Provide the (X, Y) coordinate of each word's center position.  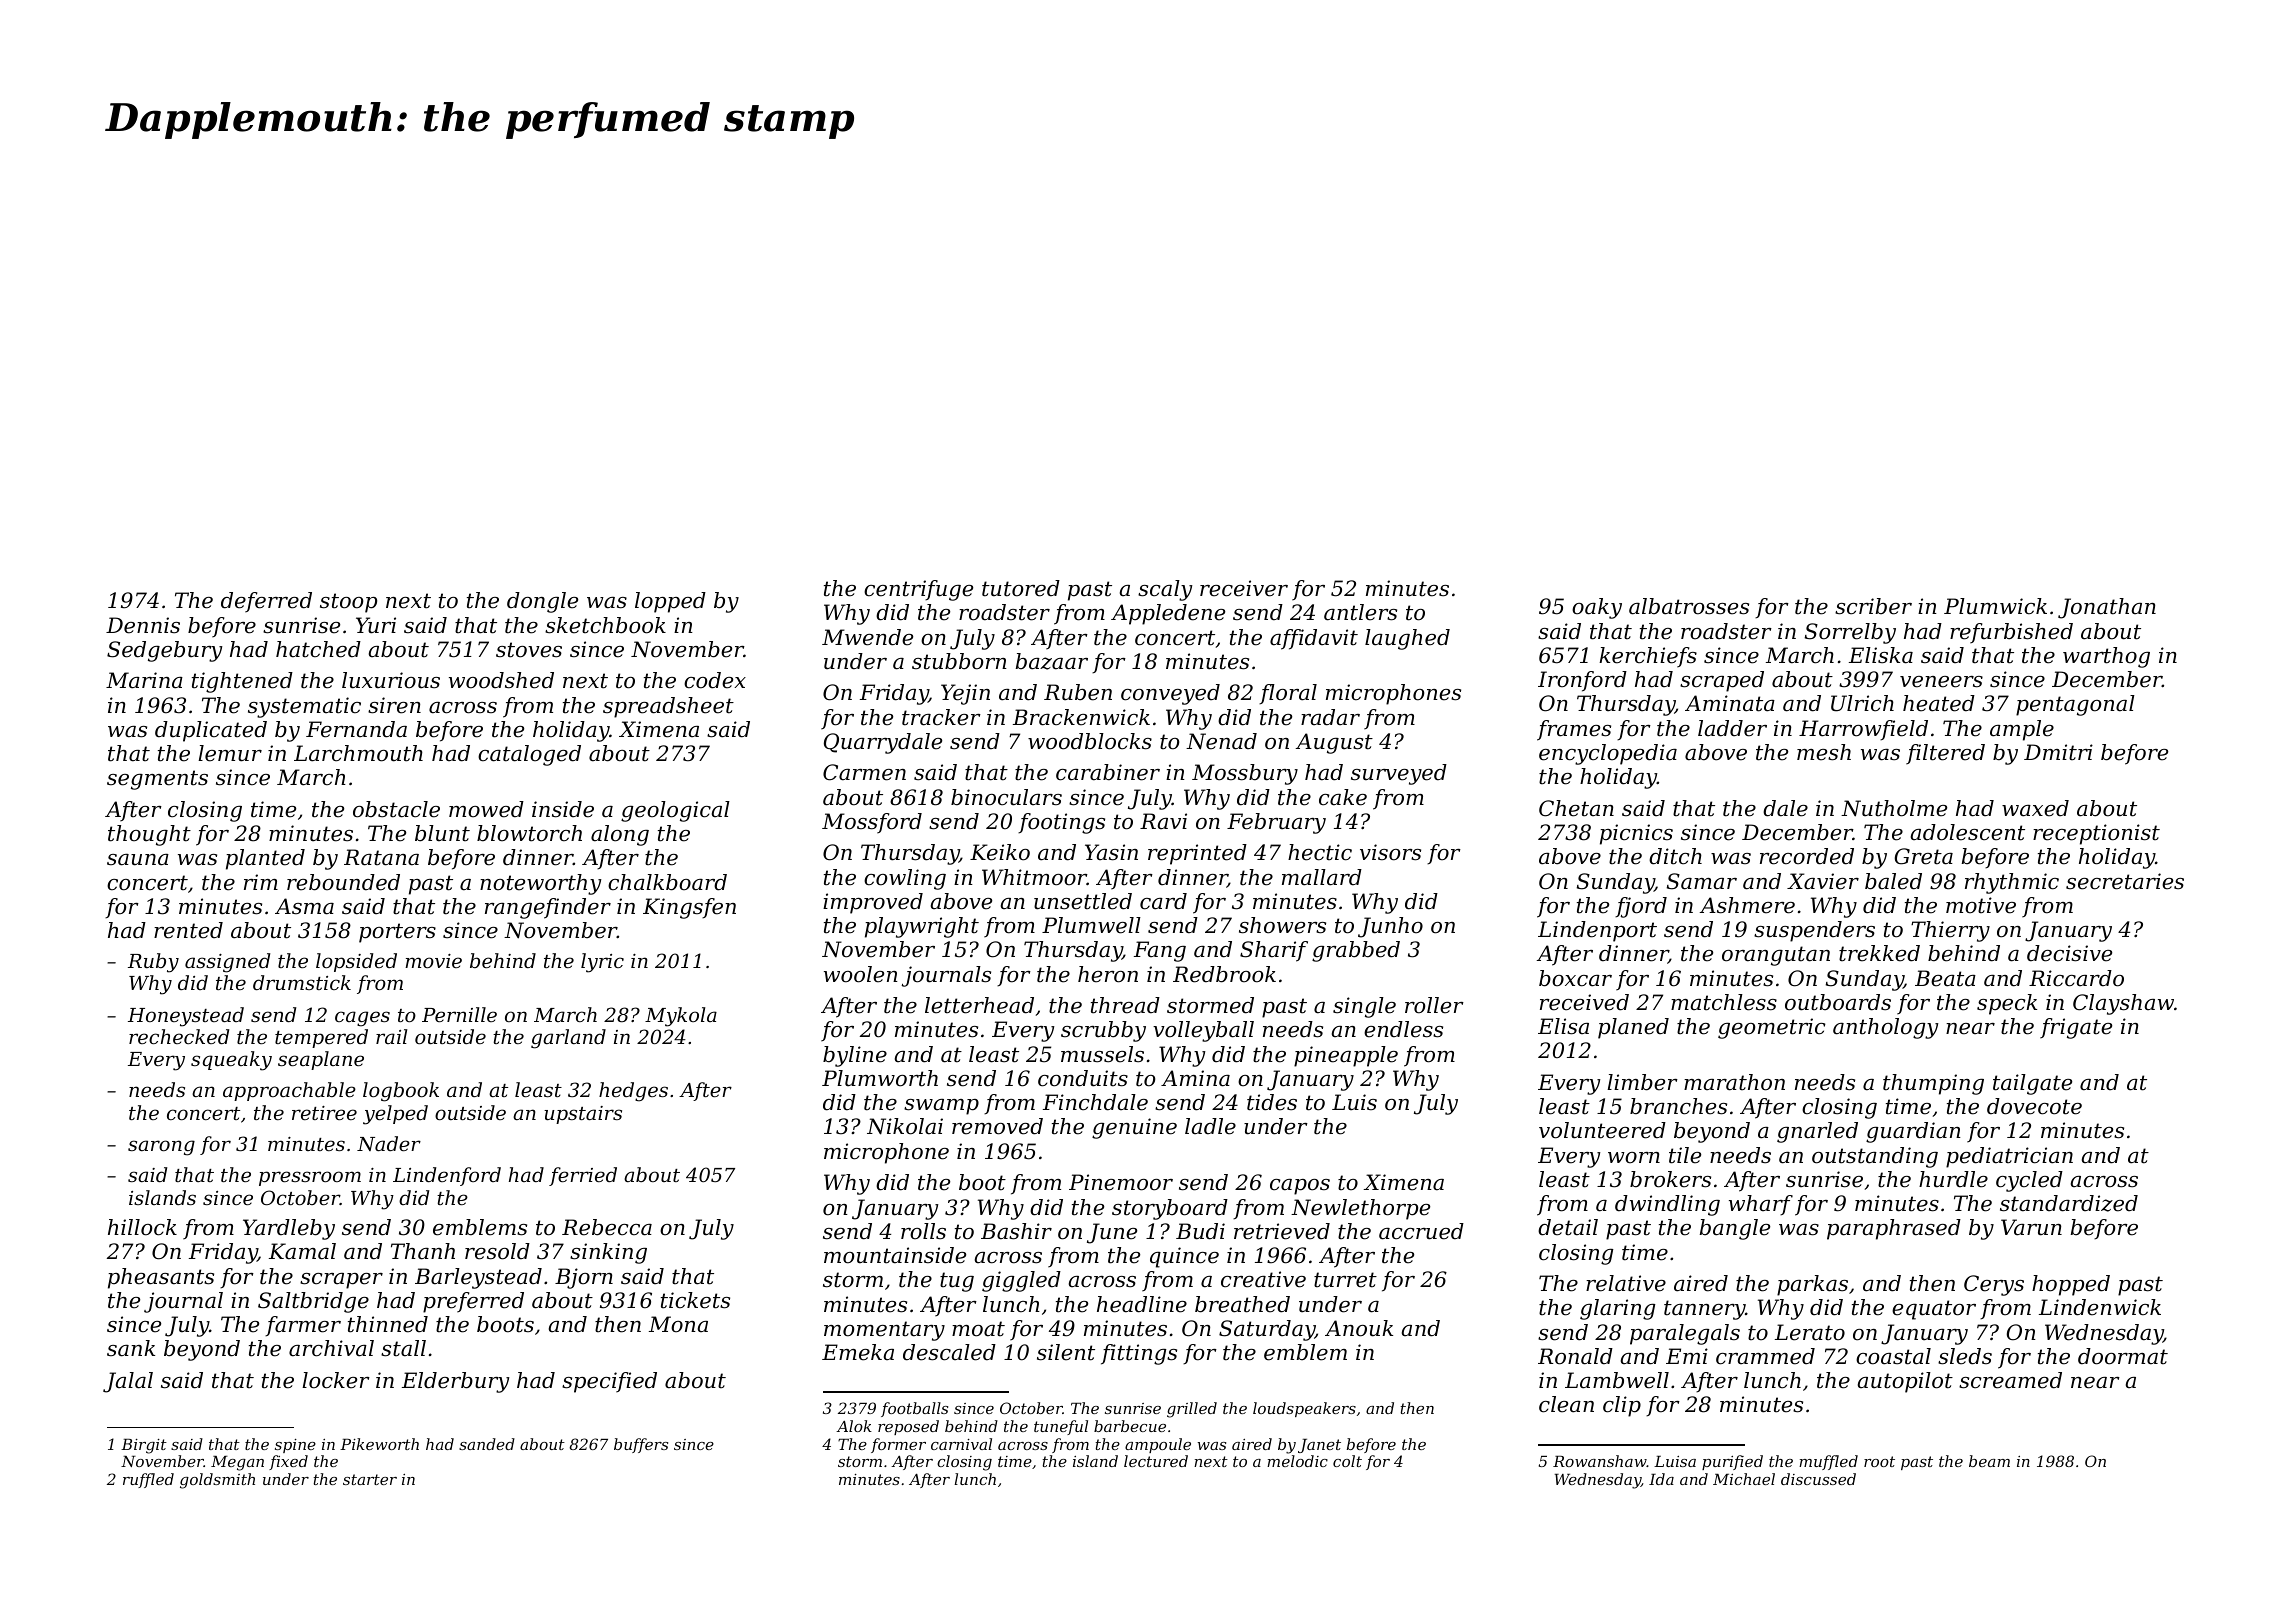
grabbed (1356, 951)
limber (1642, 1082)
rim (261, 882)
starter (370, 1479)
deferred (266, 602)
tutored (1021, 588)
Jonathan (2107, 608)
